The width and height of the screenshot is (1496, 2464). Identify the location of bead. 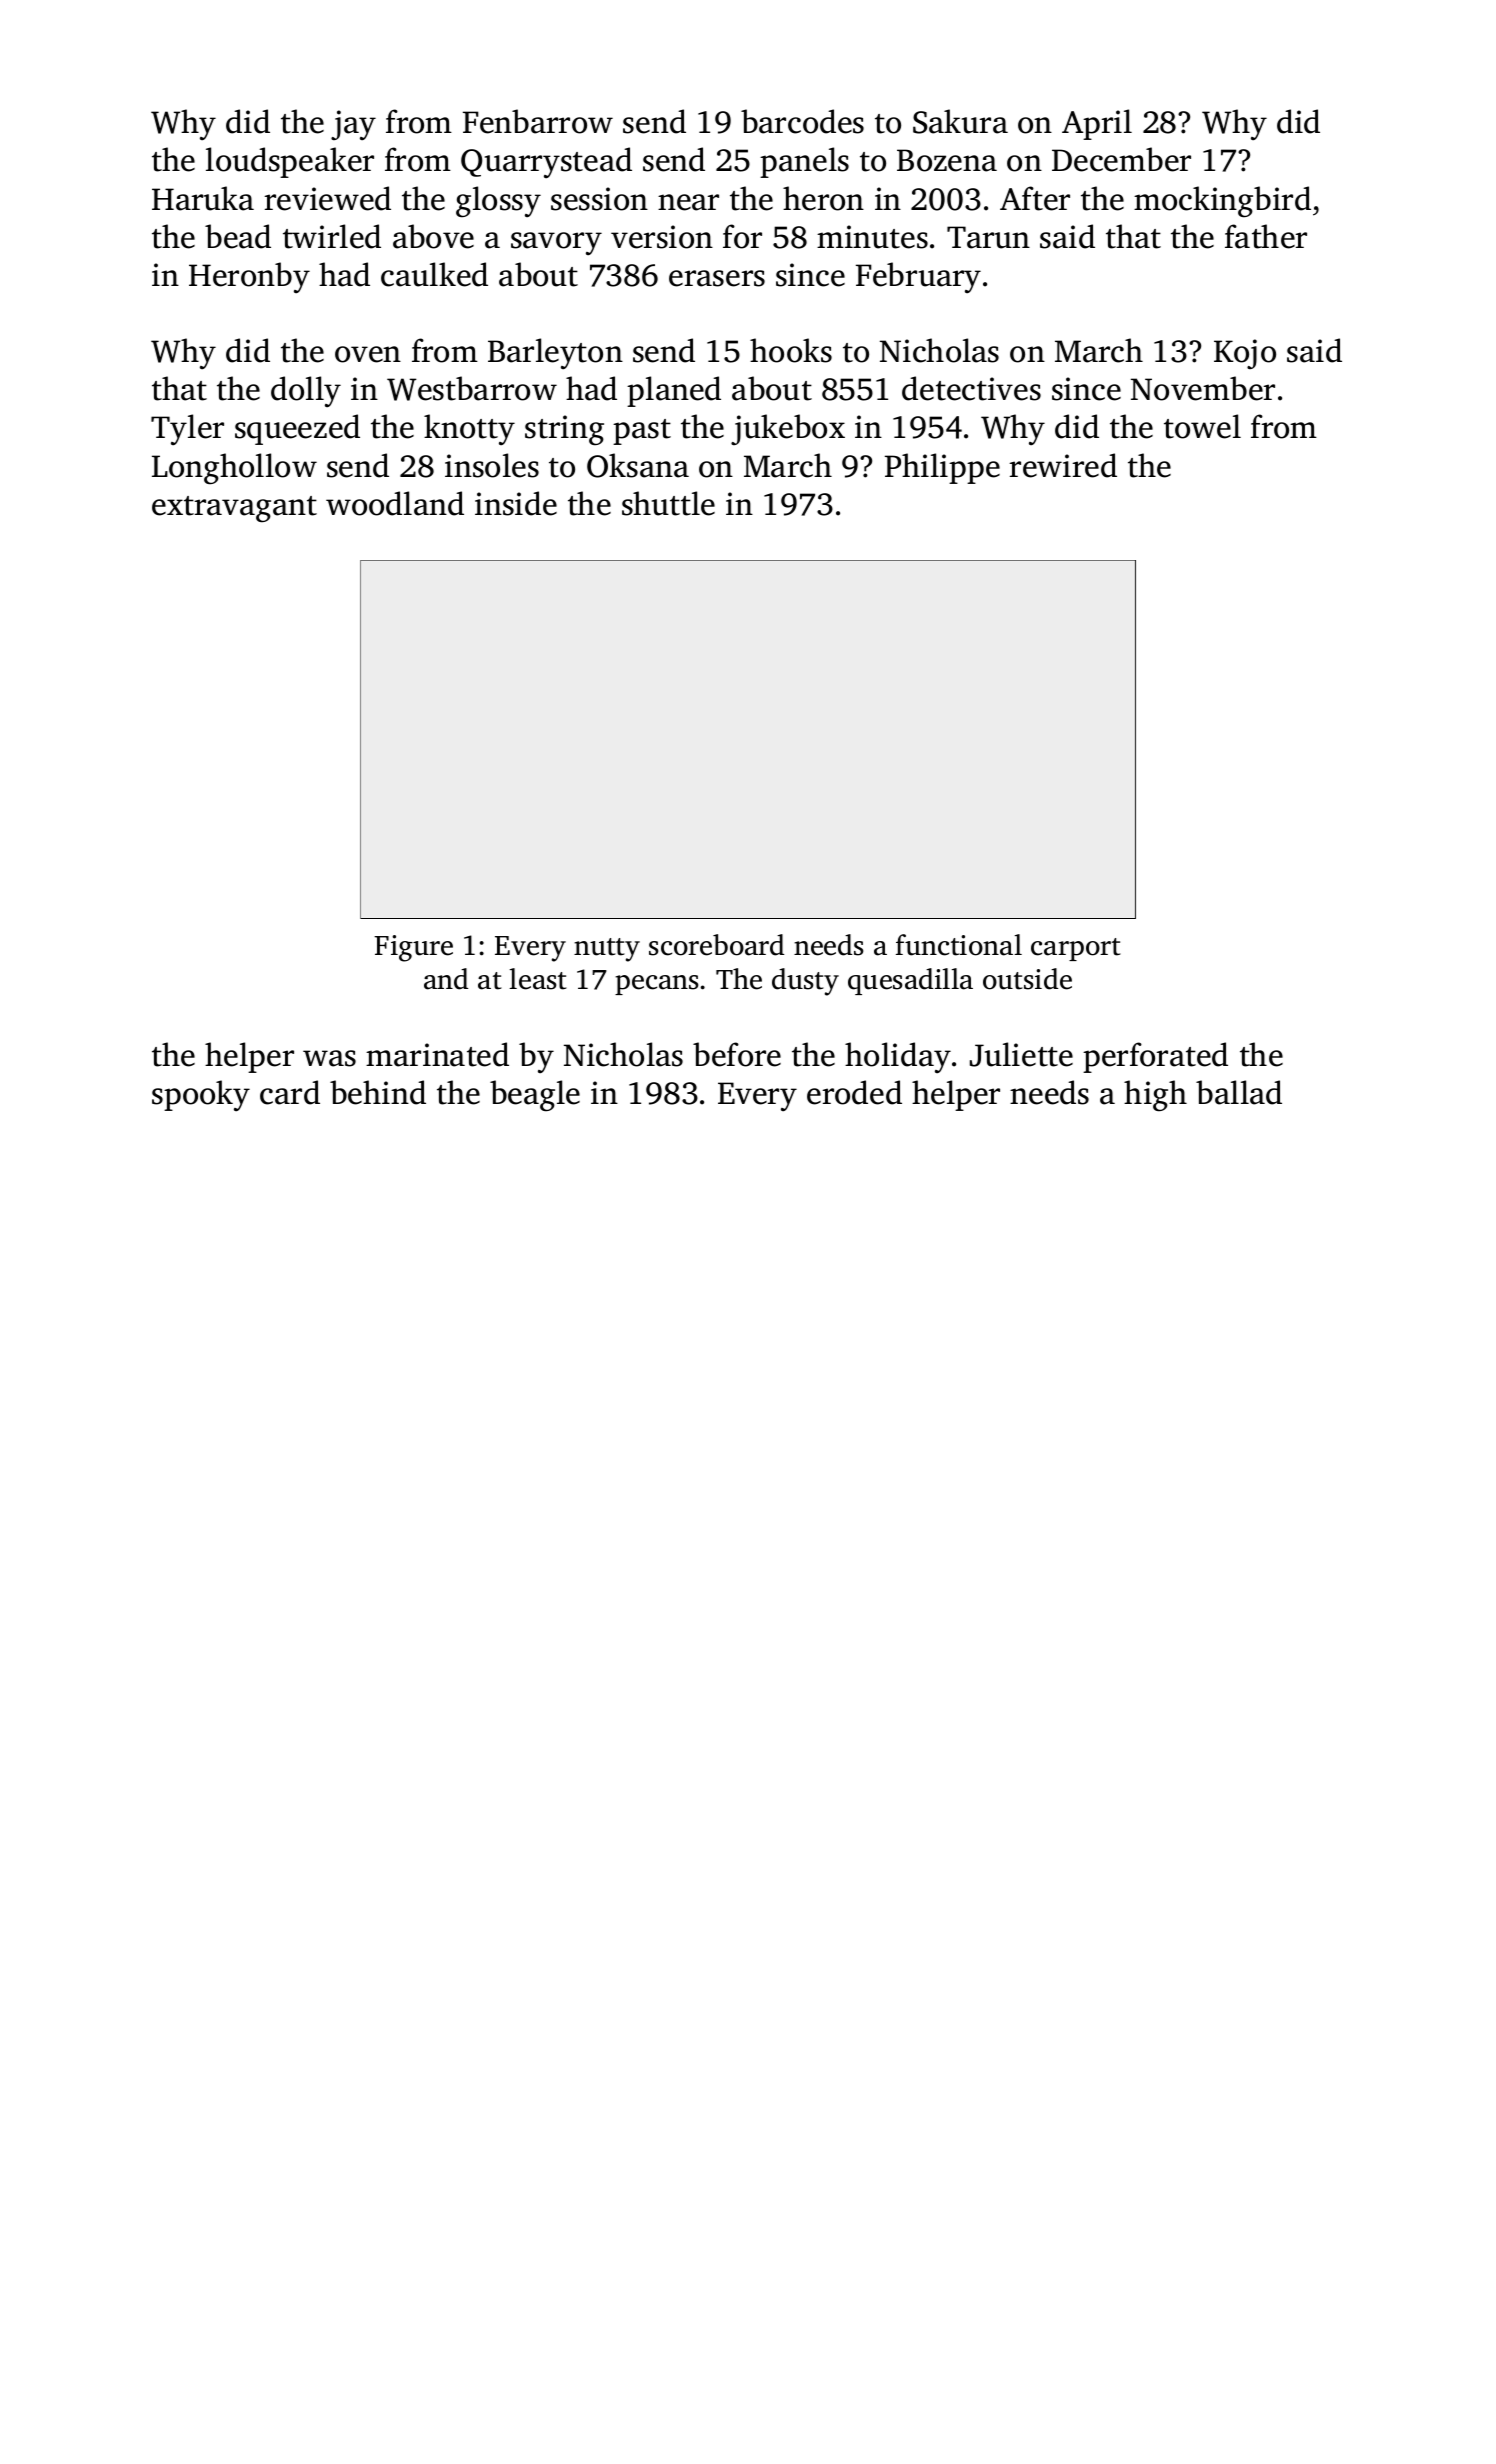
(238, 236).
